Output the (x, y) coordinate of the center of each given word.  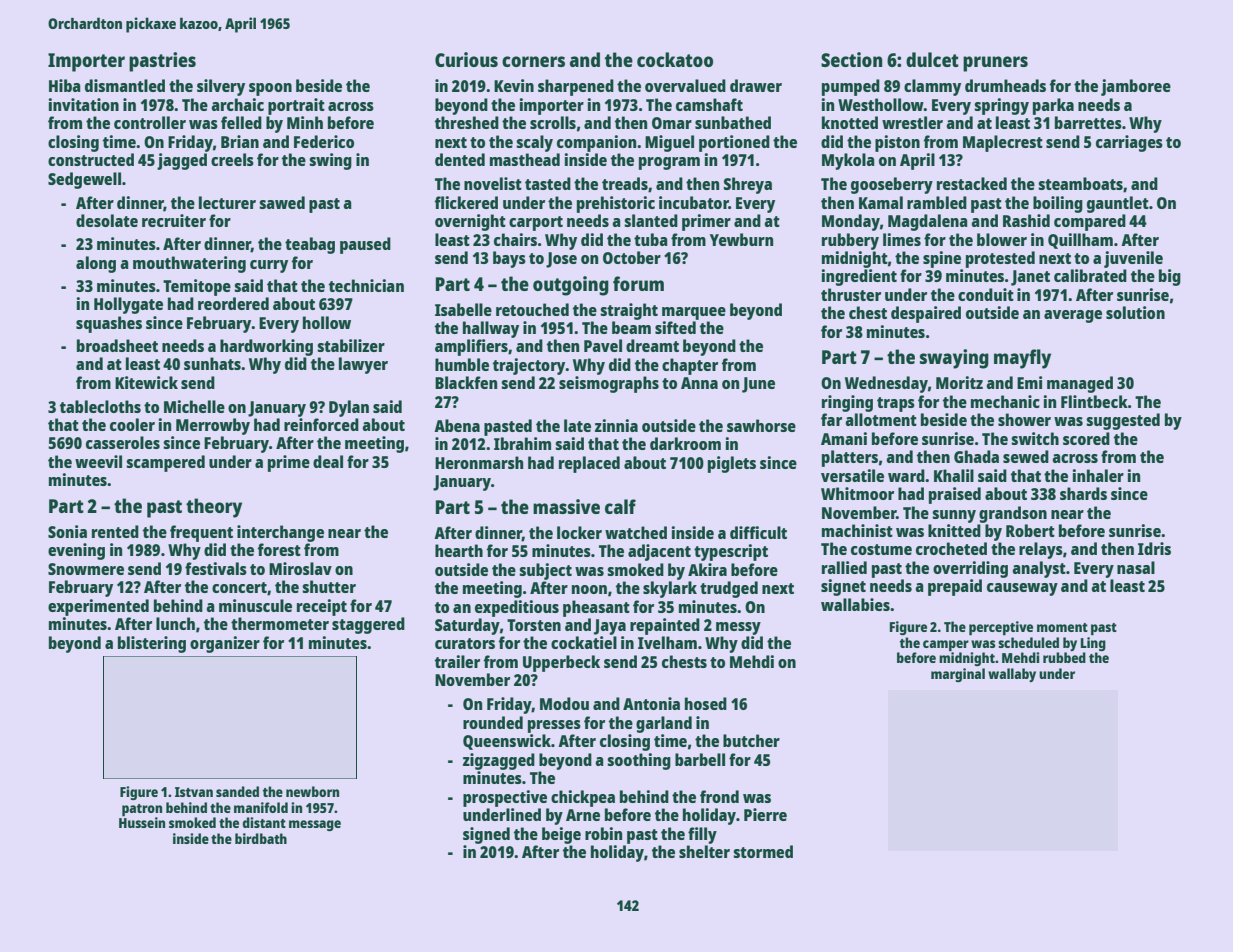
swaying (954, 359)
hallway (491, 329)
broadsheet (117, 345)
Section (852, 59)
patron (142, 810)
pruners (995, 64)
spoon (270, 89)
